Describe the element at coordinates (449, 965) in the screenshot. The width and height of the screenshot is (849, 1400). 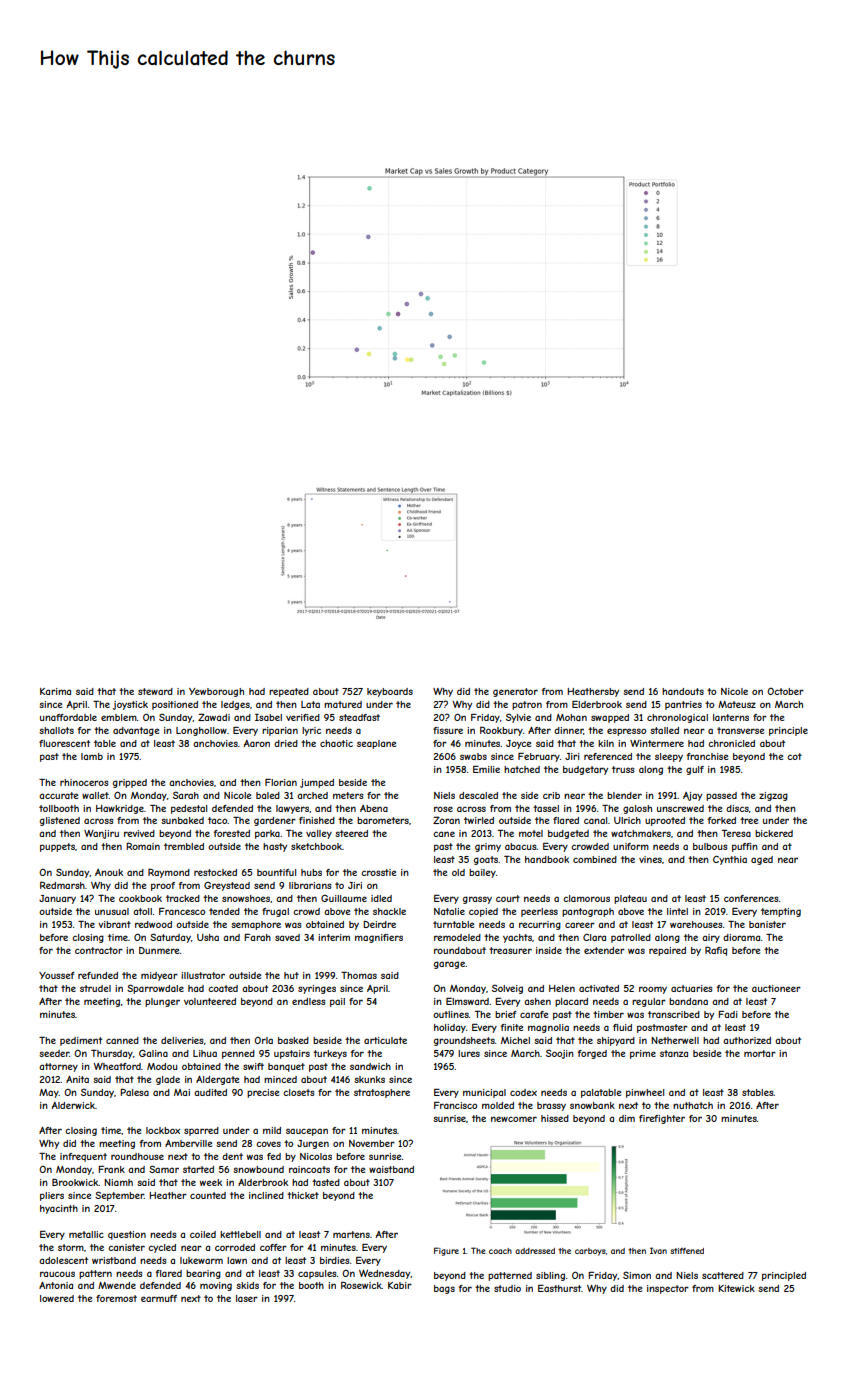
I see `garage` at that location.
